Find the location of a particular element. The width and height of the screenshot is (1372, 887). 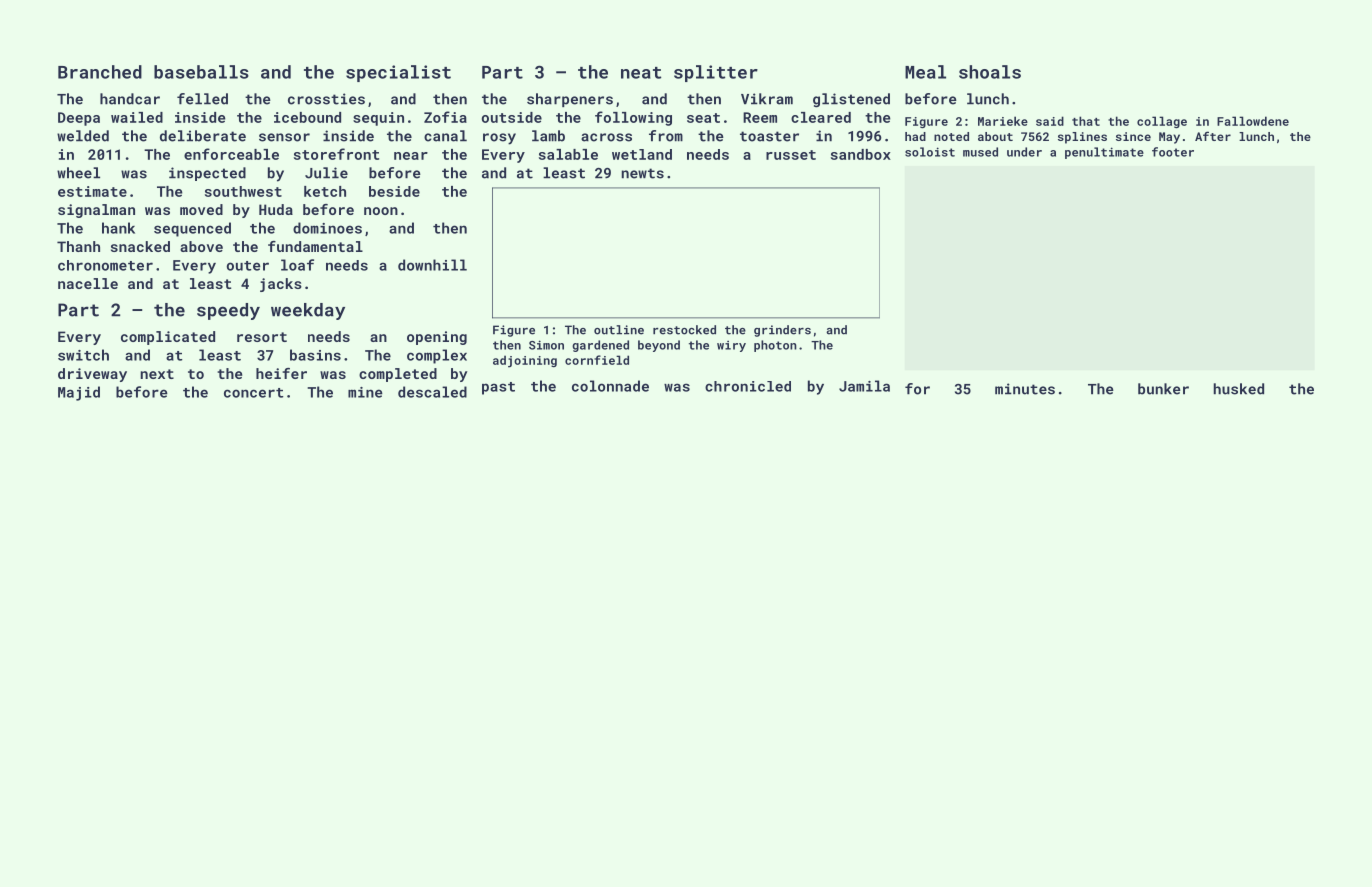

colonnade is located at coordinates (610, 386).
